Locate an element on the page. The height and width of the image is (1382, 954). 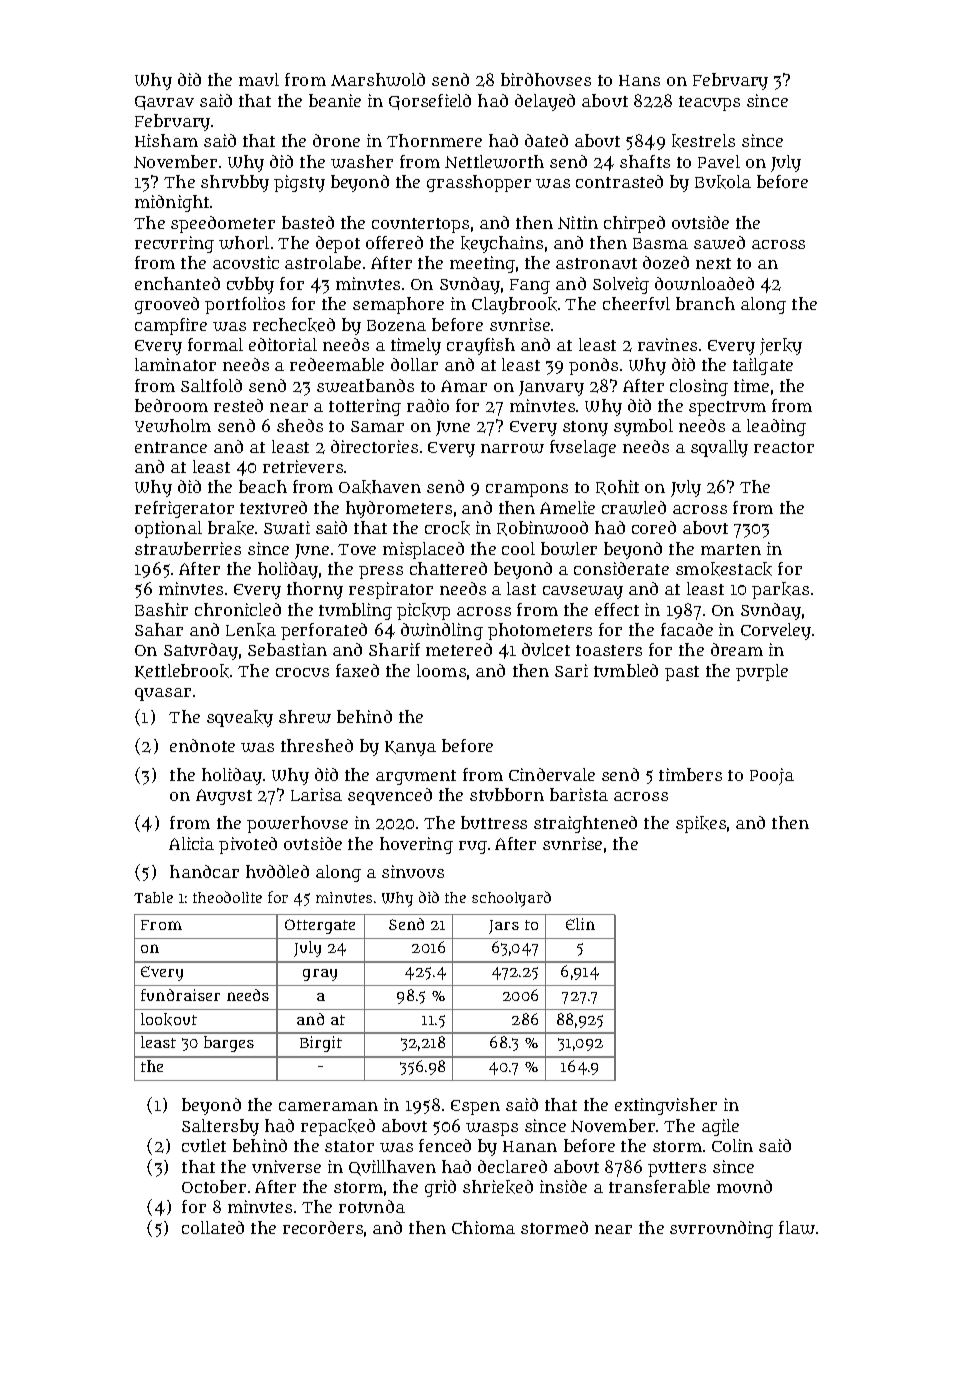
Fang is located at coordinates (530, 286).
